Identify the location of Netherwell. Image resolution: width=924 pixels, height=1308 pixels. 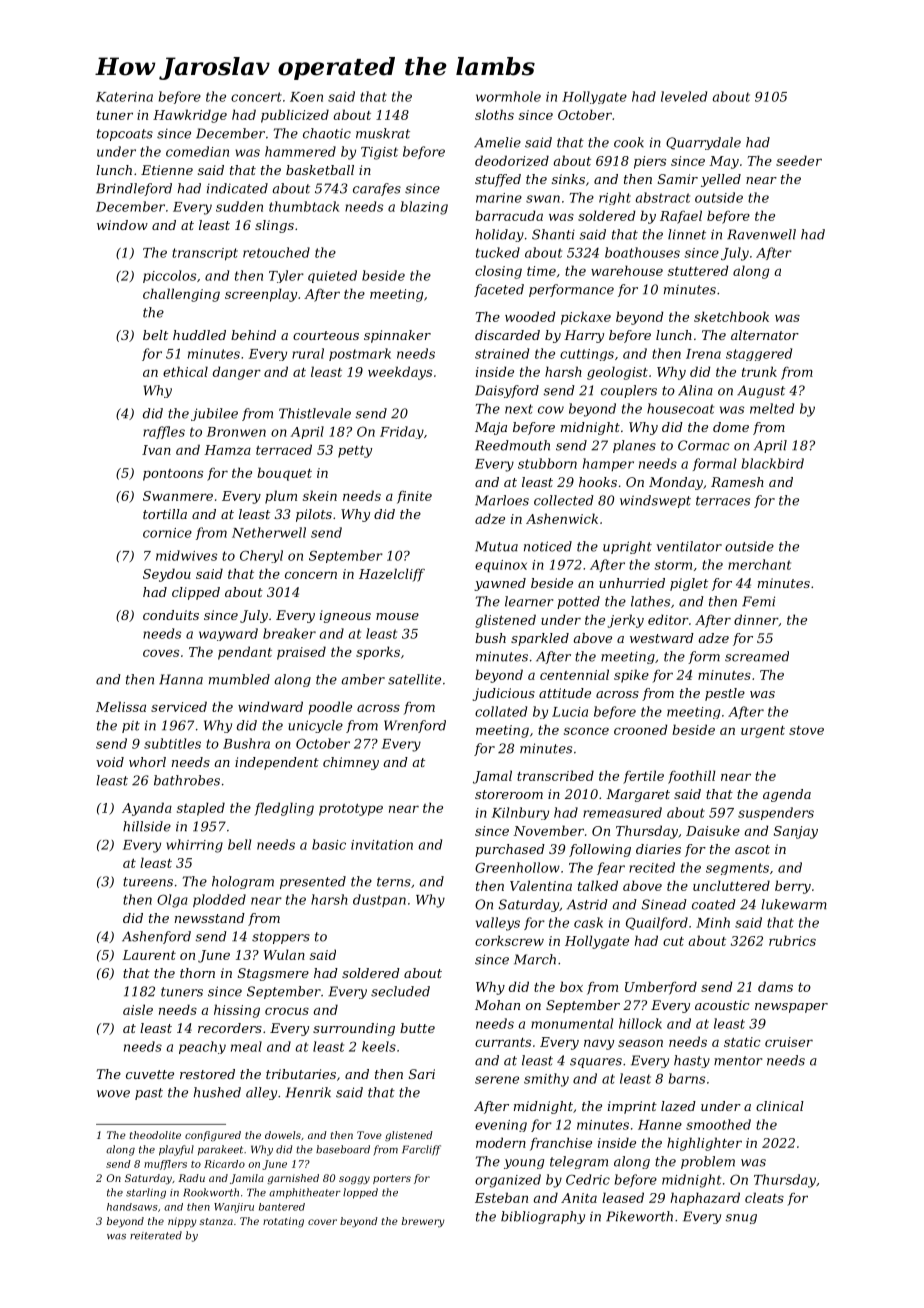
(269, 532).
